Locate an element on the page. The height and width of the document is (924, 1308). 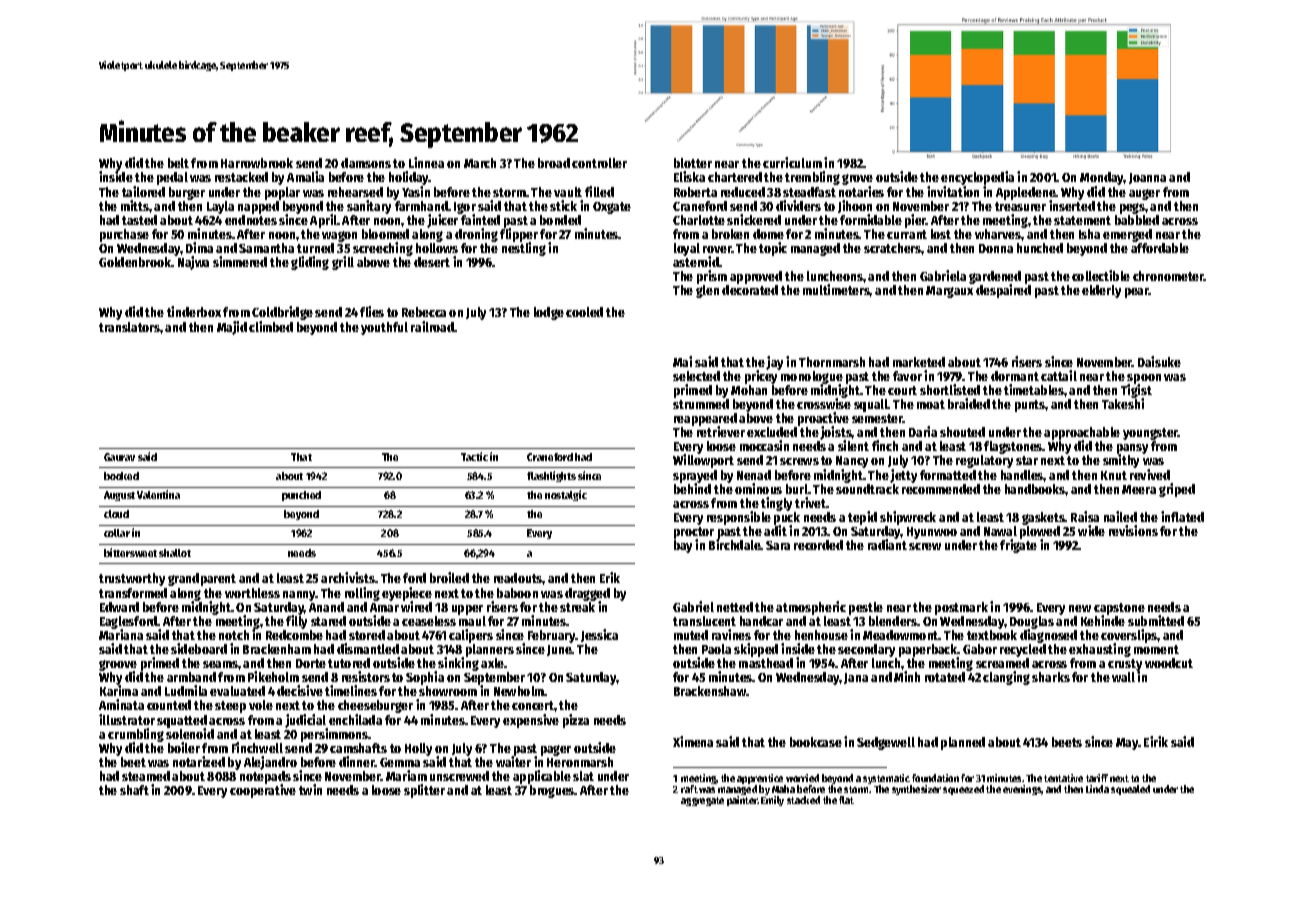
trustworthy is located at coordinates (132, 579).
